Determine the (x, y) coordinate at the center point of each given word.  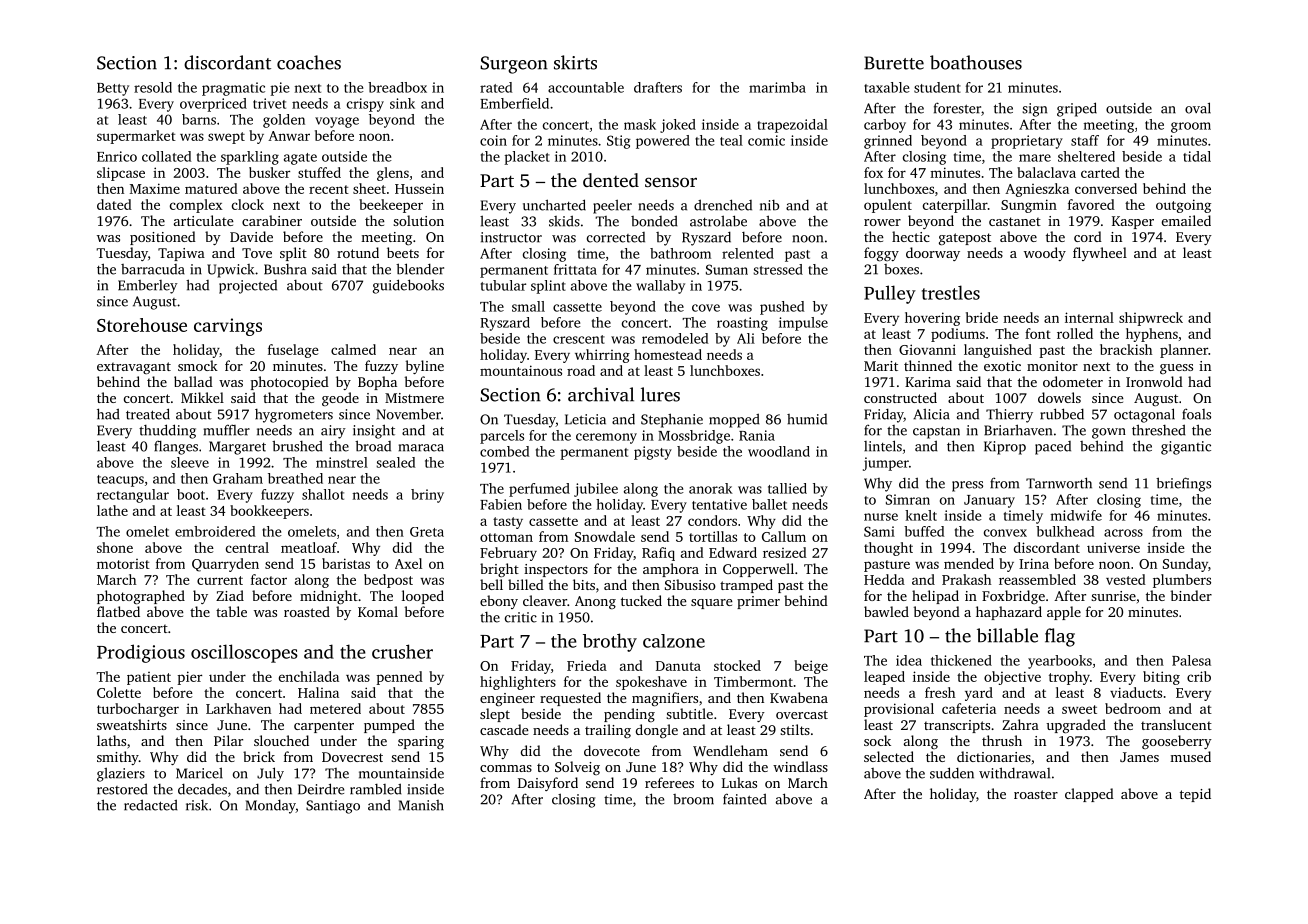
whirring (602, 356)
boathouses (976, 62)
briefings (1183, 484)
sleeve (190, 462)
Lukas (739, 782)
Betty (113, 89)
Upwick (230, 271)
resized (785, 552)
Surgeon (514, 65)
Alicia (931, 414)
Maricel (199, 773)
